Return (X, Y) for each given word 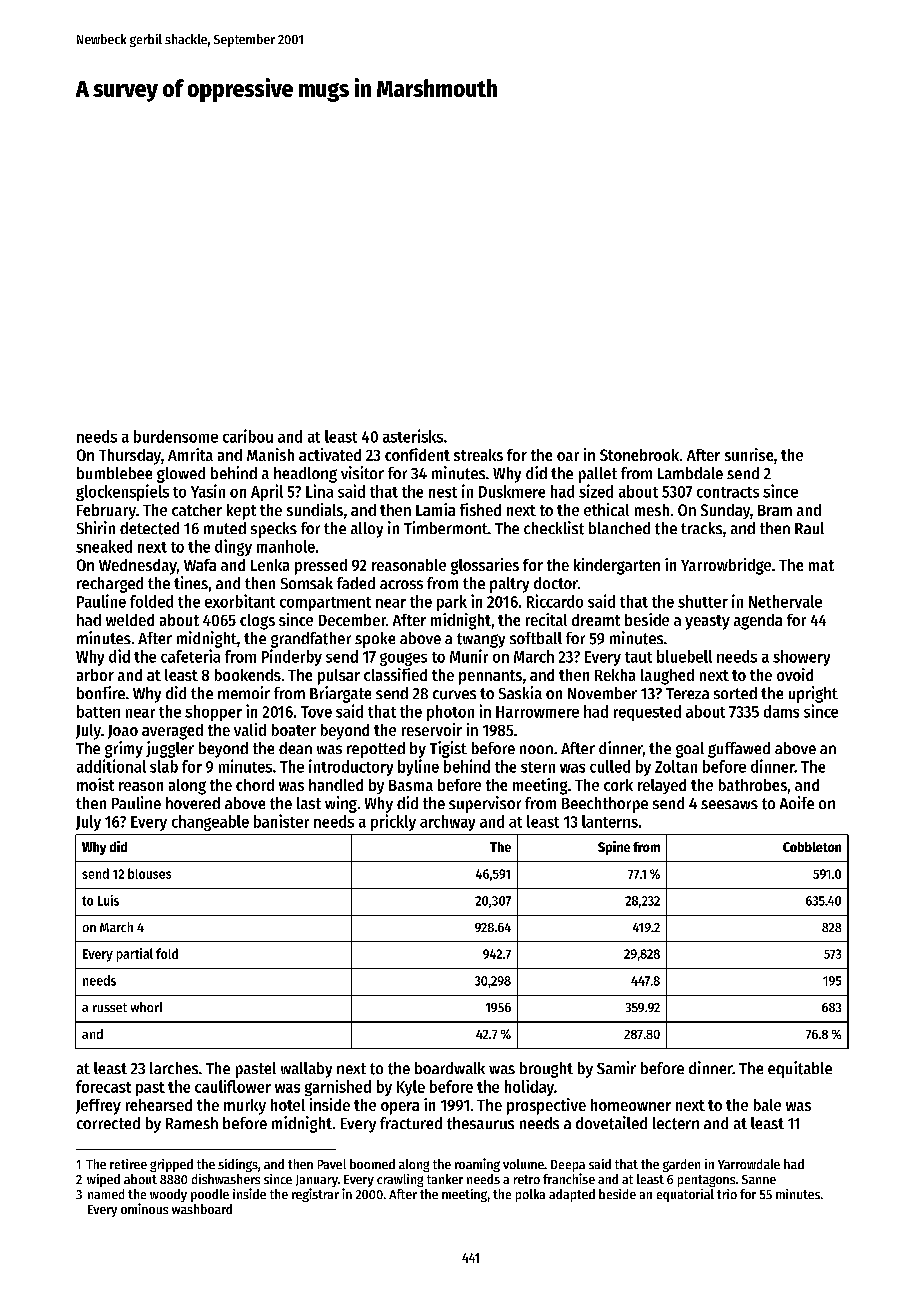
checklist (554, 528)
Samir (616, 1067)
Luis (108, 900)
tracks (701, 528)
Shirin (96, 527)
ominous (144, 1208)
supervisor (485, 804)
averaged (172, 732)
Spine (614, 848)
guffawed (739, 750)
